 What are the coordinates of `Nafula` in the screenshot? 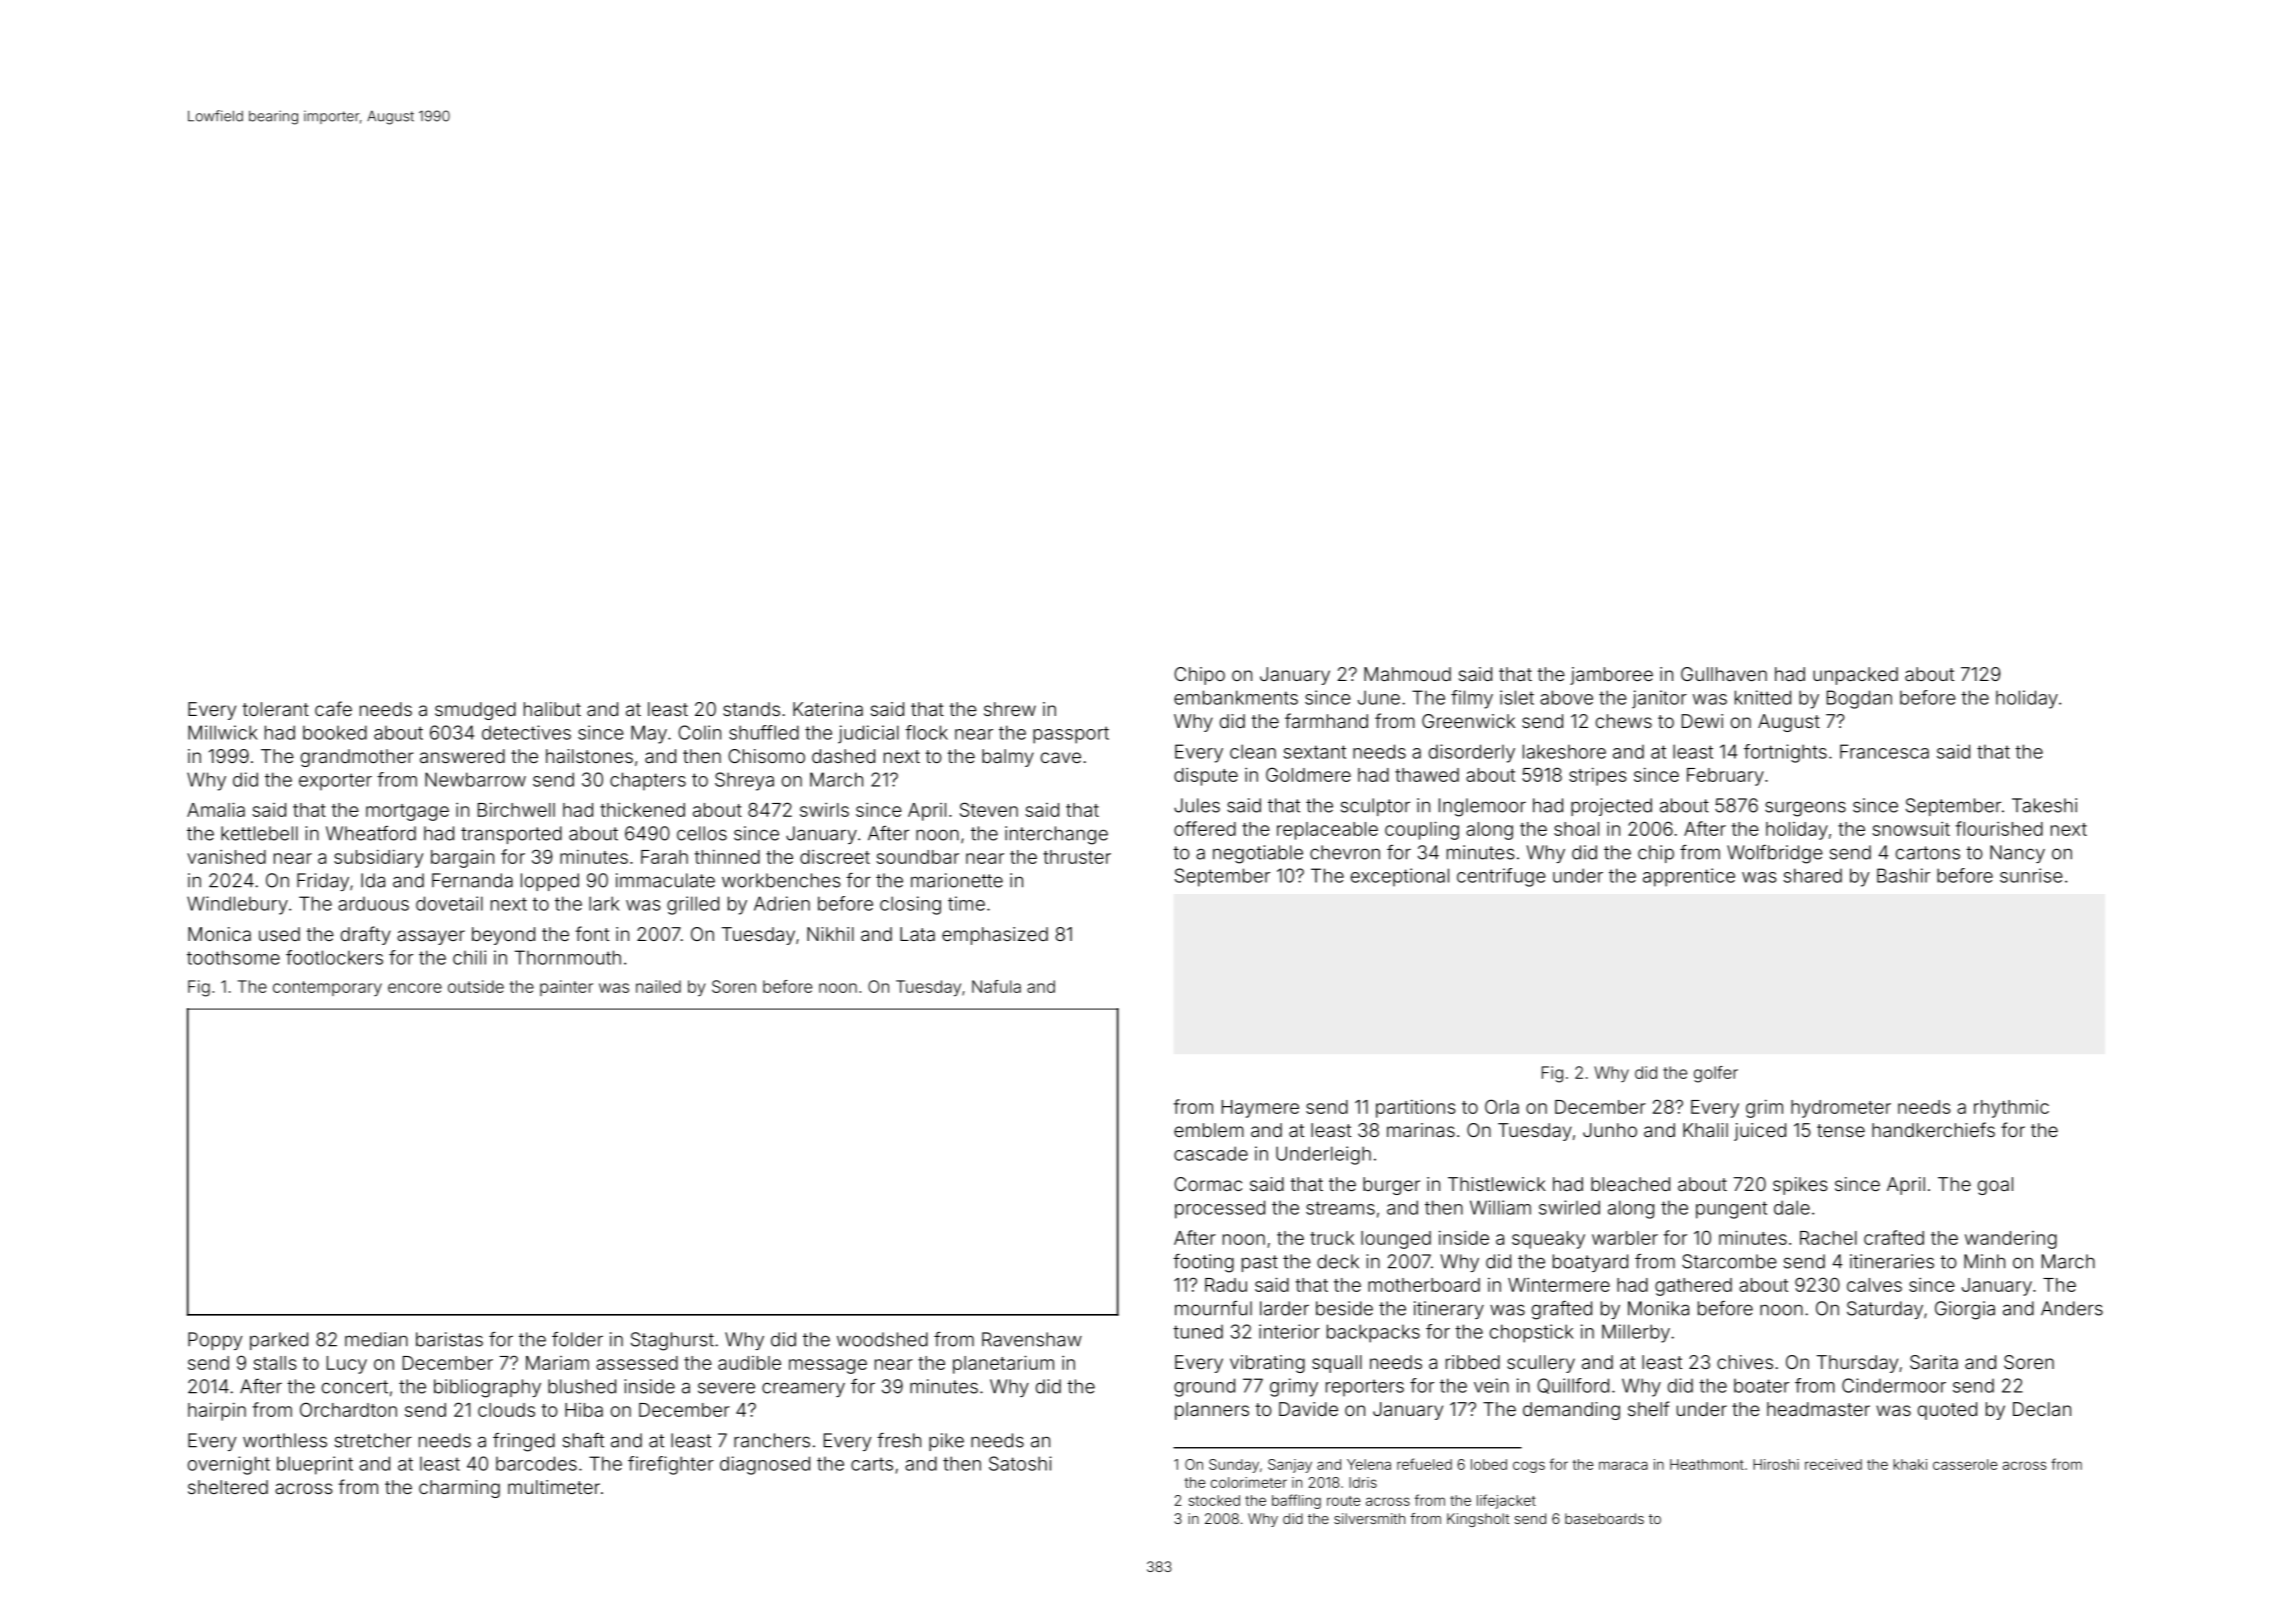 It's located at (996, 986).
